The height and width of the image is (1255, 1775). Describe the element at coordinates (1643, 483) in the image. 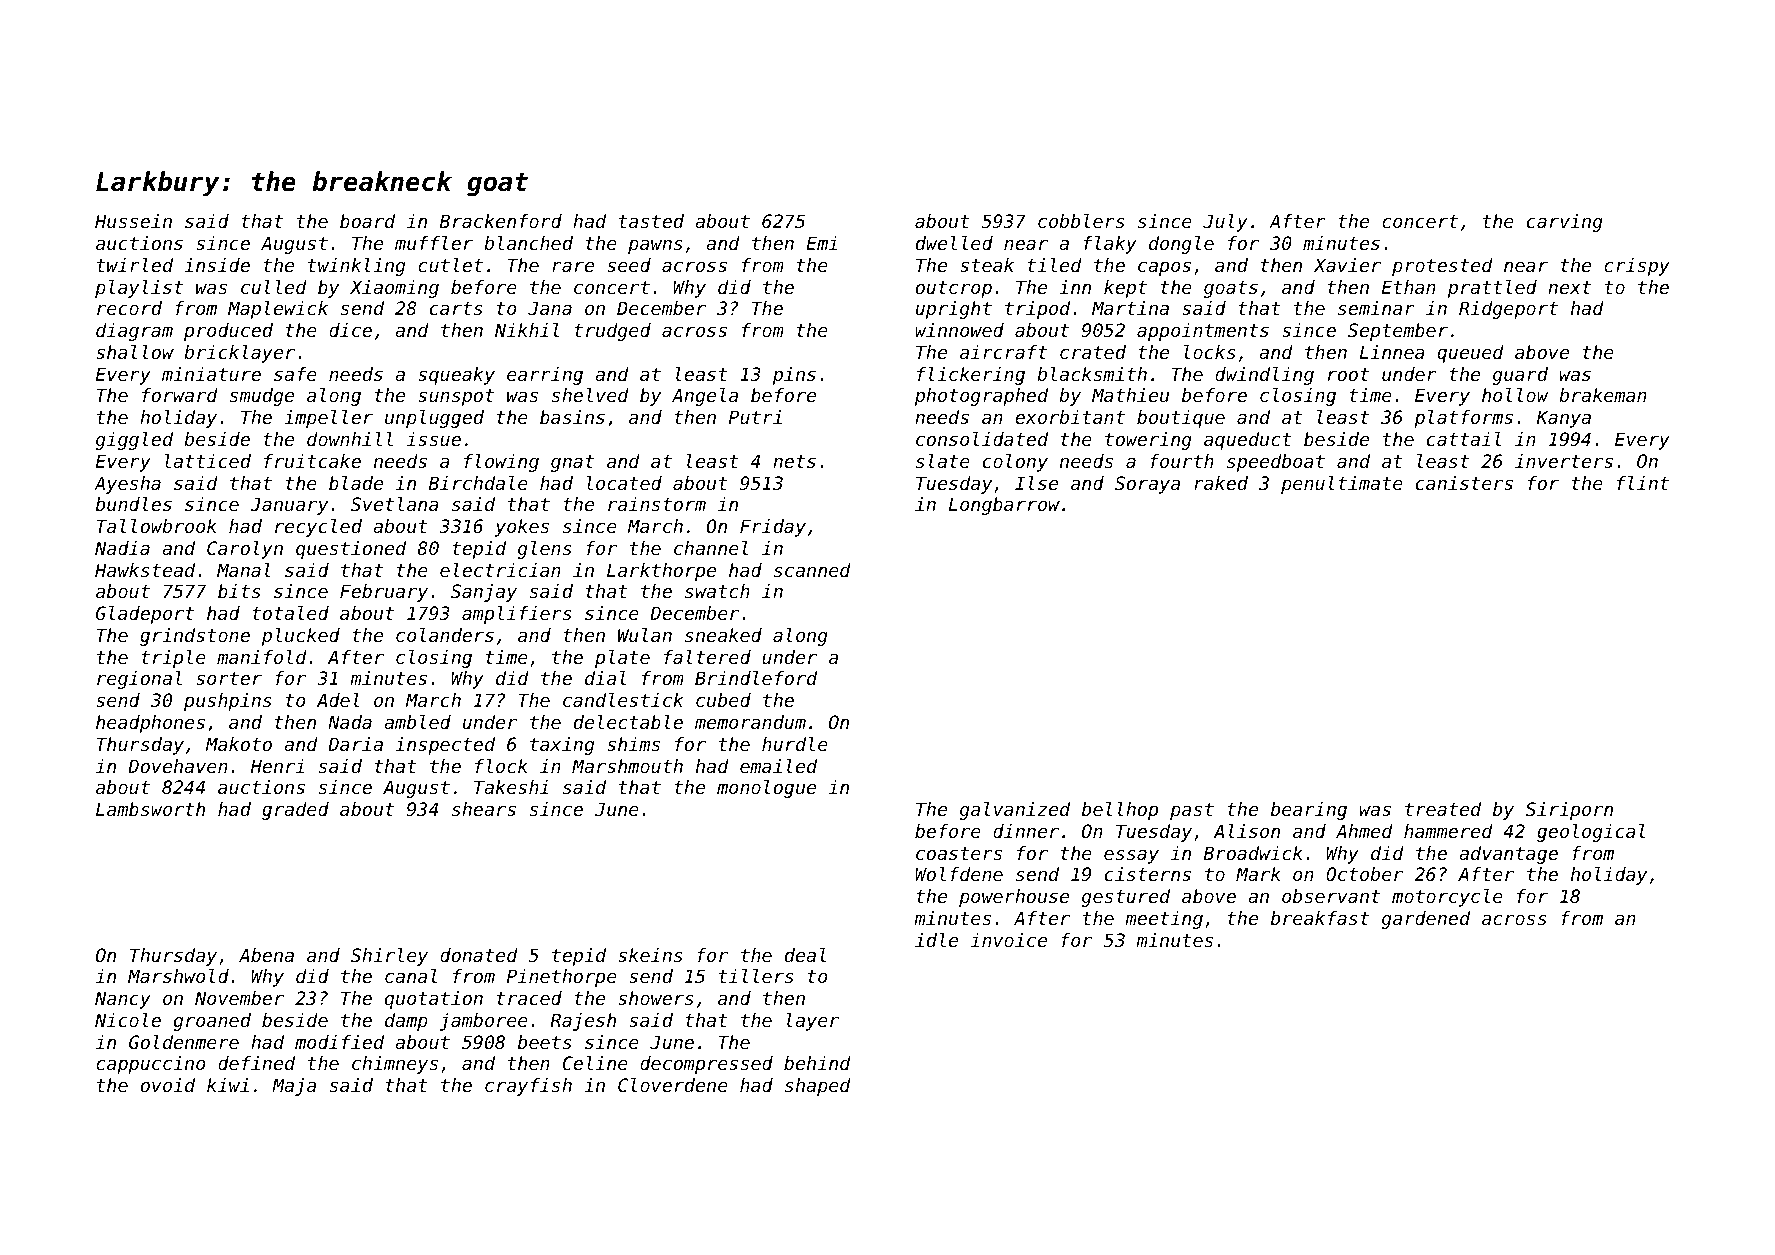

I see `flint` at that location.
